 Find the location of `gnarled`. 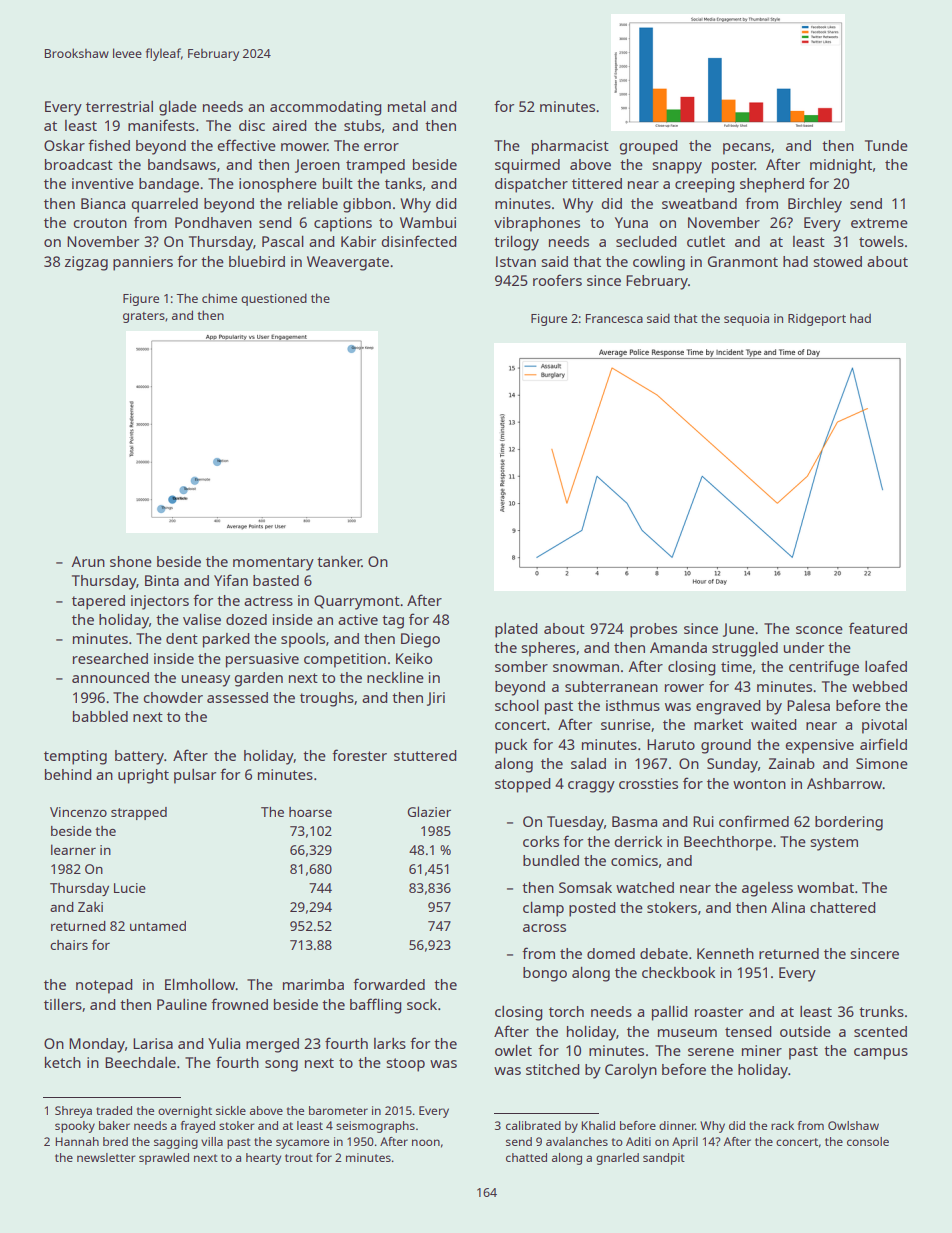

gnarled is located at coordinates (617, 1159).
